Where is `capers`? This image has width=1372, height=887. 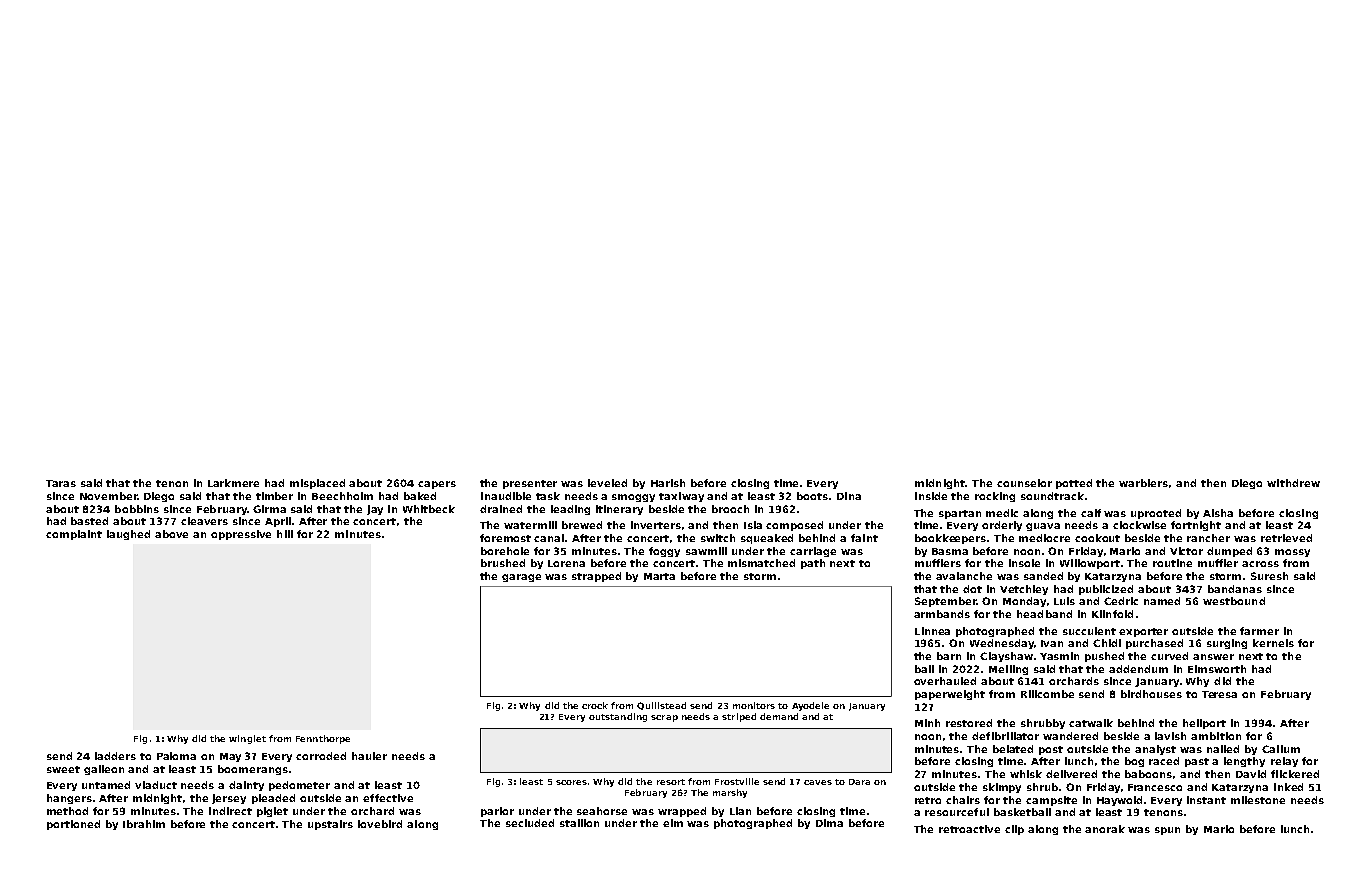
capers is located at coordinates (437, 485).
